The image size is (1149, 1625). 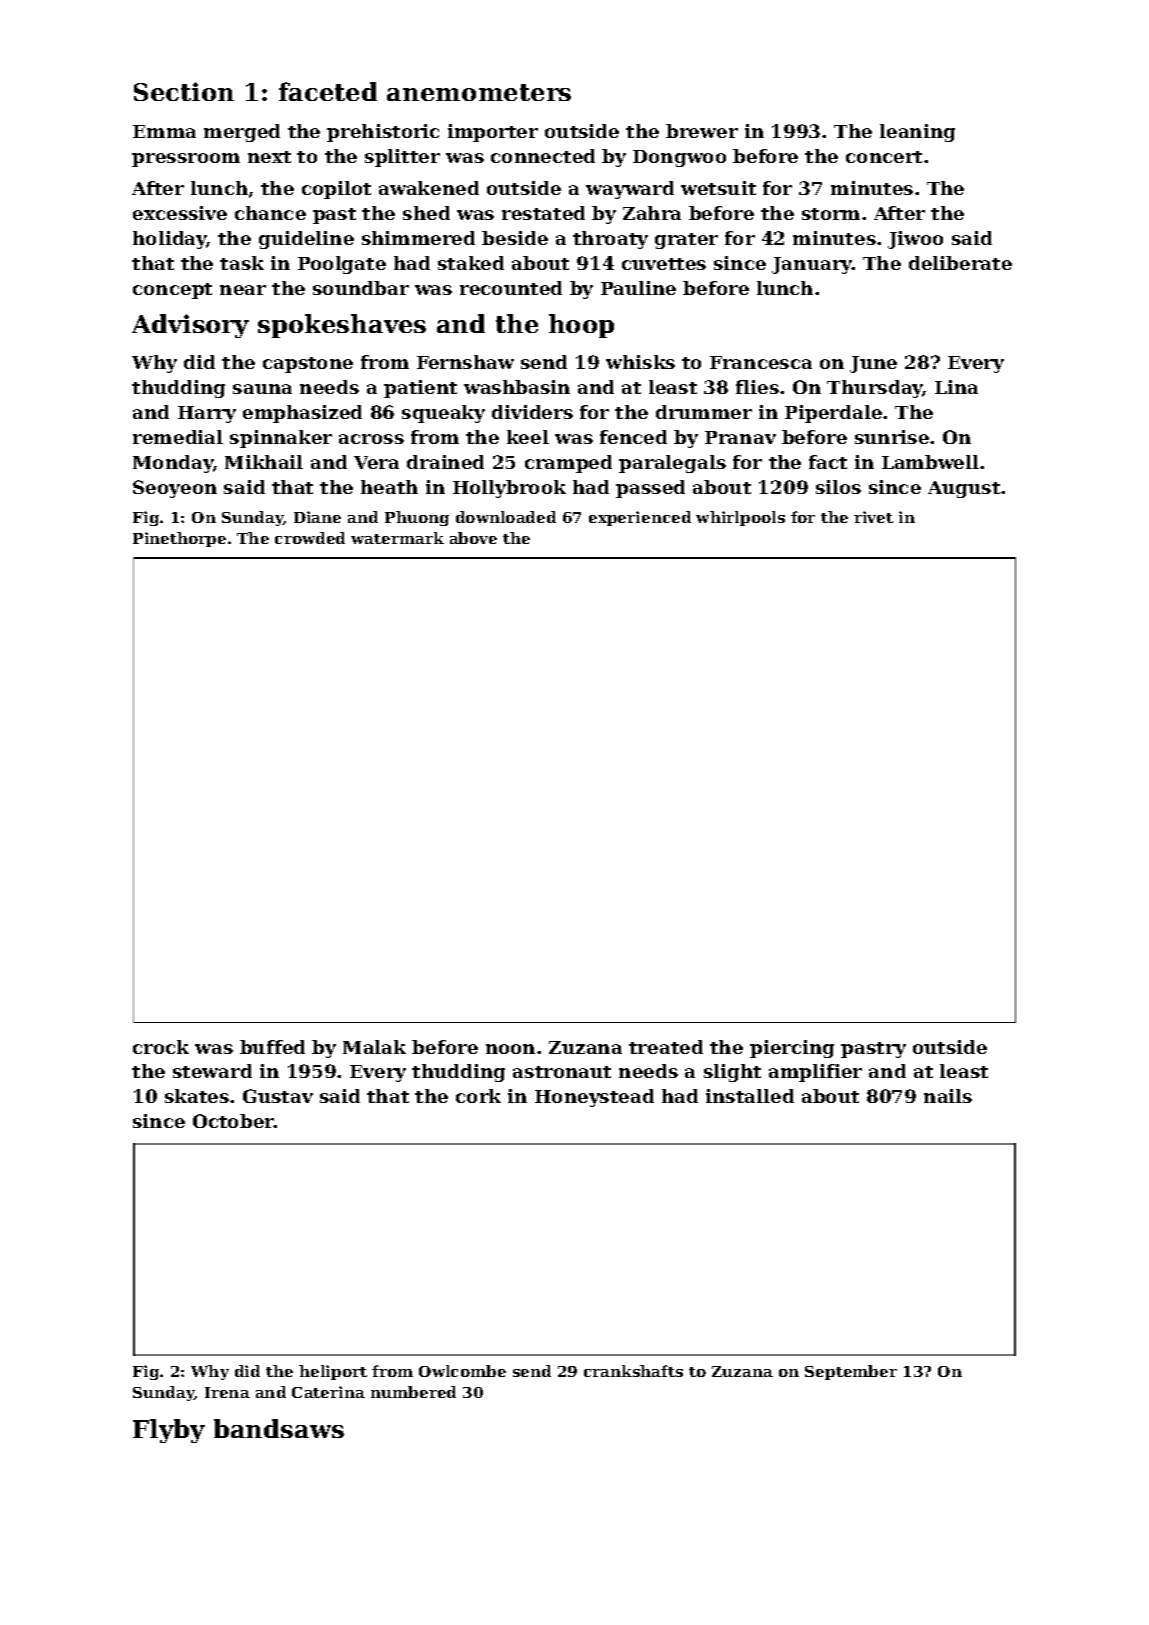 I want to click on Honeystead, so click(x=594, y=1098).
